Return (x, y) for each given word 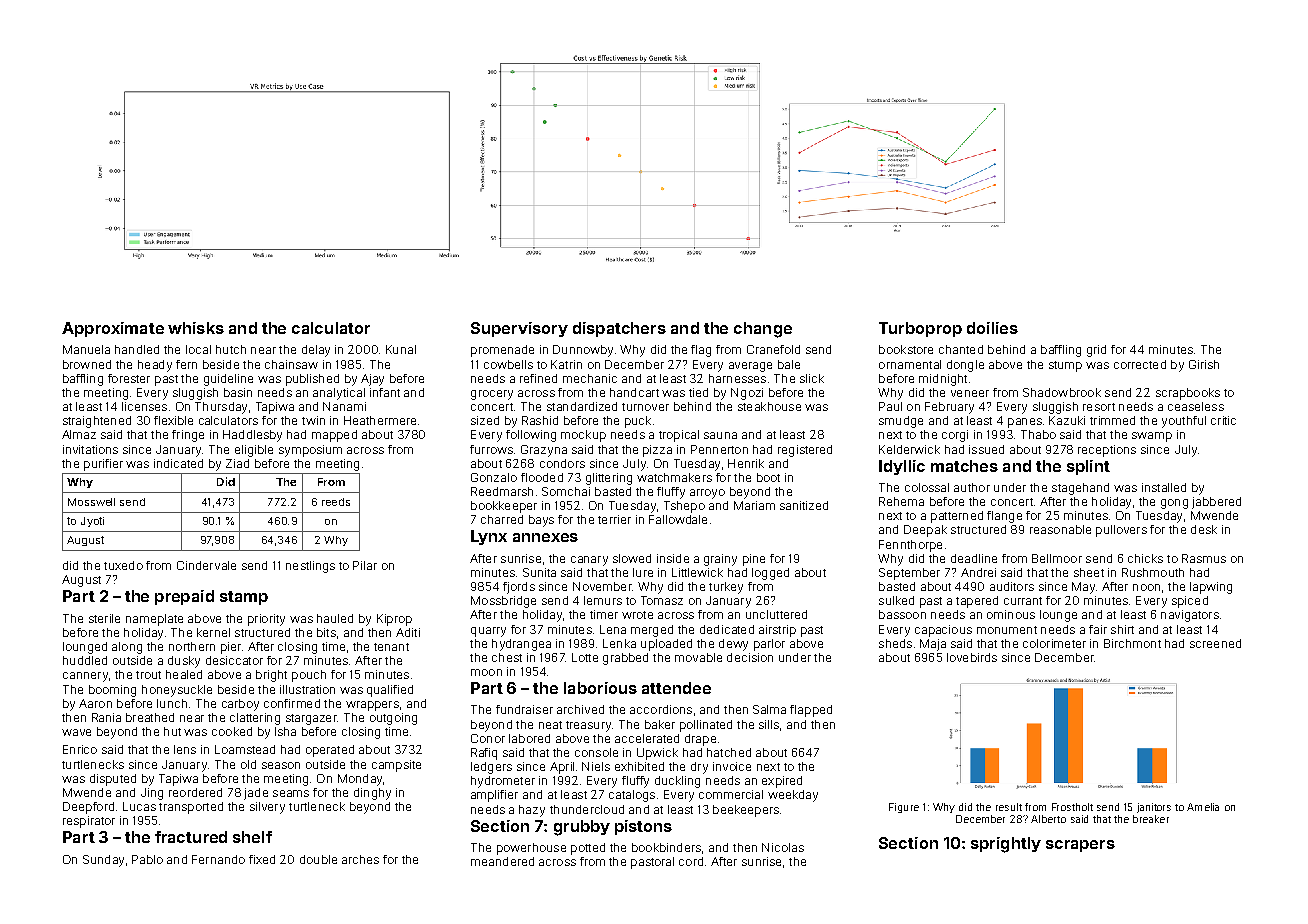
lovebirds (972, 657)
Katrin (566, 364)
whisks (196, 328)
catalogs (632, 796)
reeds (336, 502)
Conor (488, 738)
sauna (720, 435)
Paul (890, 406)
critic (1223, 420)
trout (148, 675)
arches (360, 859)
